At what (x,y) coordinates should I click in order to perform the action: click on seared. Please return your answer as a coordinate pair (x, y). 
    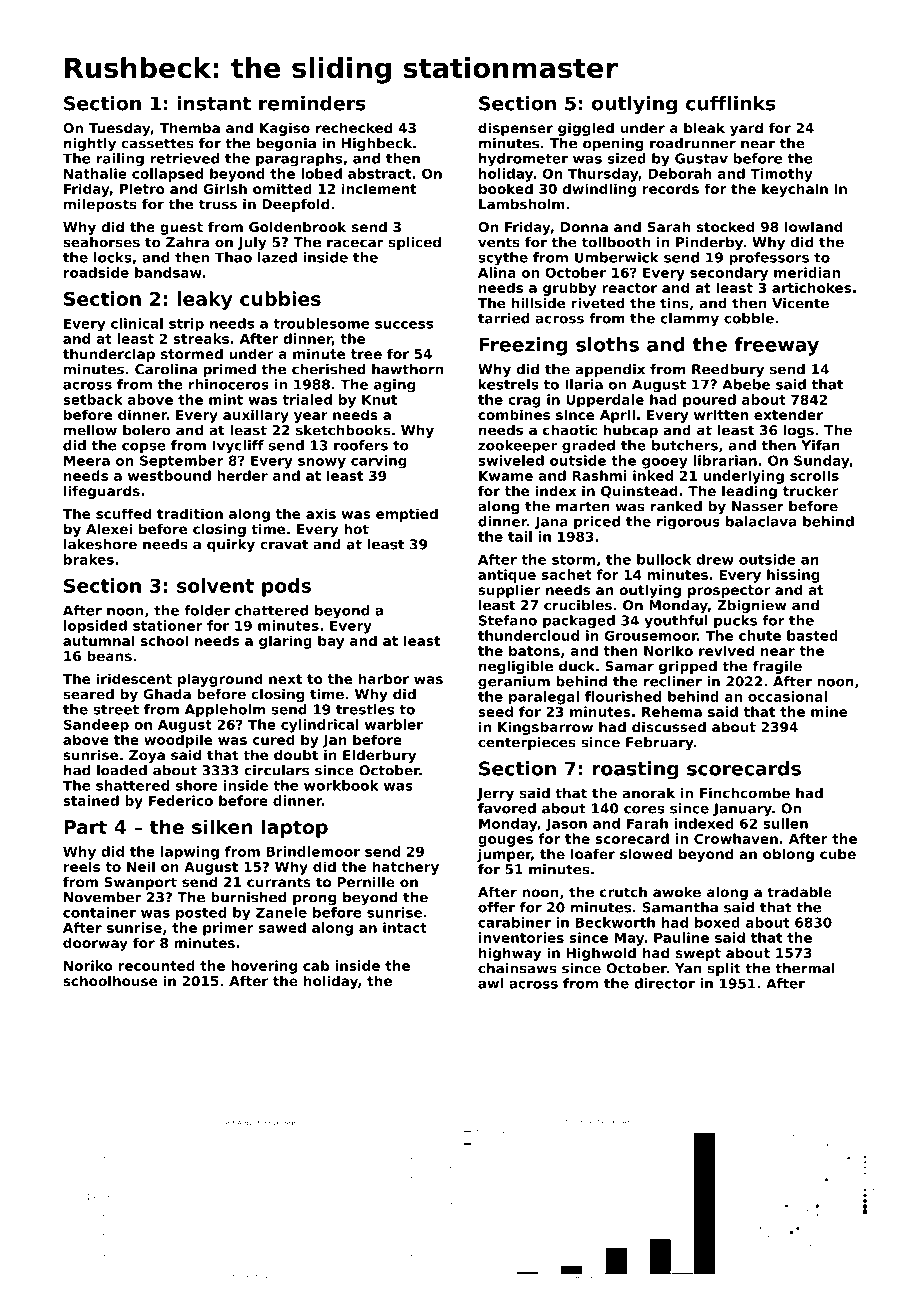
    Looking at the image, I should click on (88, 694).
